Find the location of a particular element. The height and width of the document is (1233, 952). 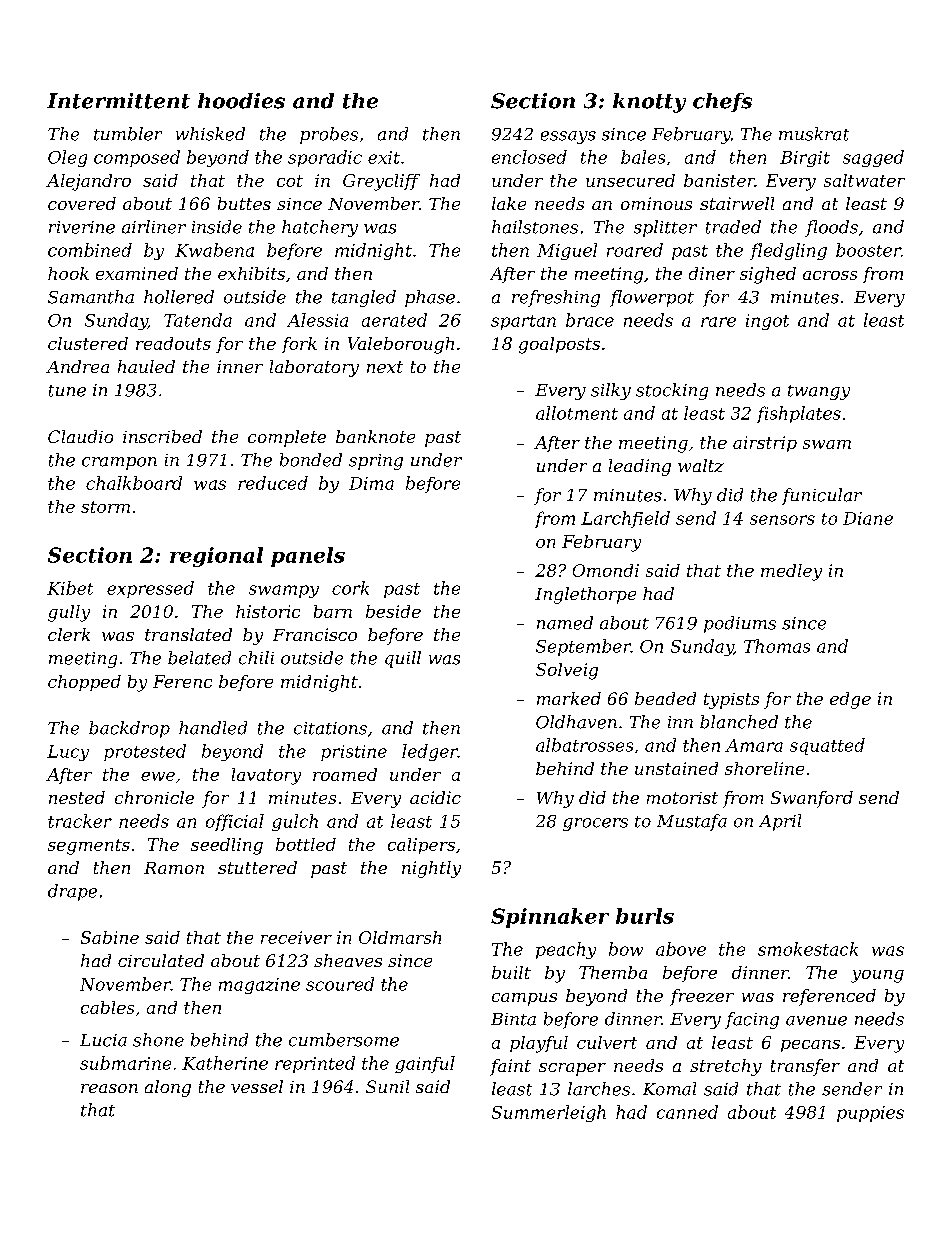

rare is located at coordinates (718, 322).
